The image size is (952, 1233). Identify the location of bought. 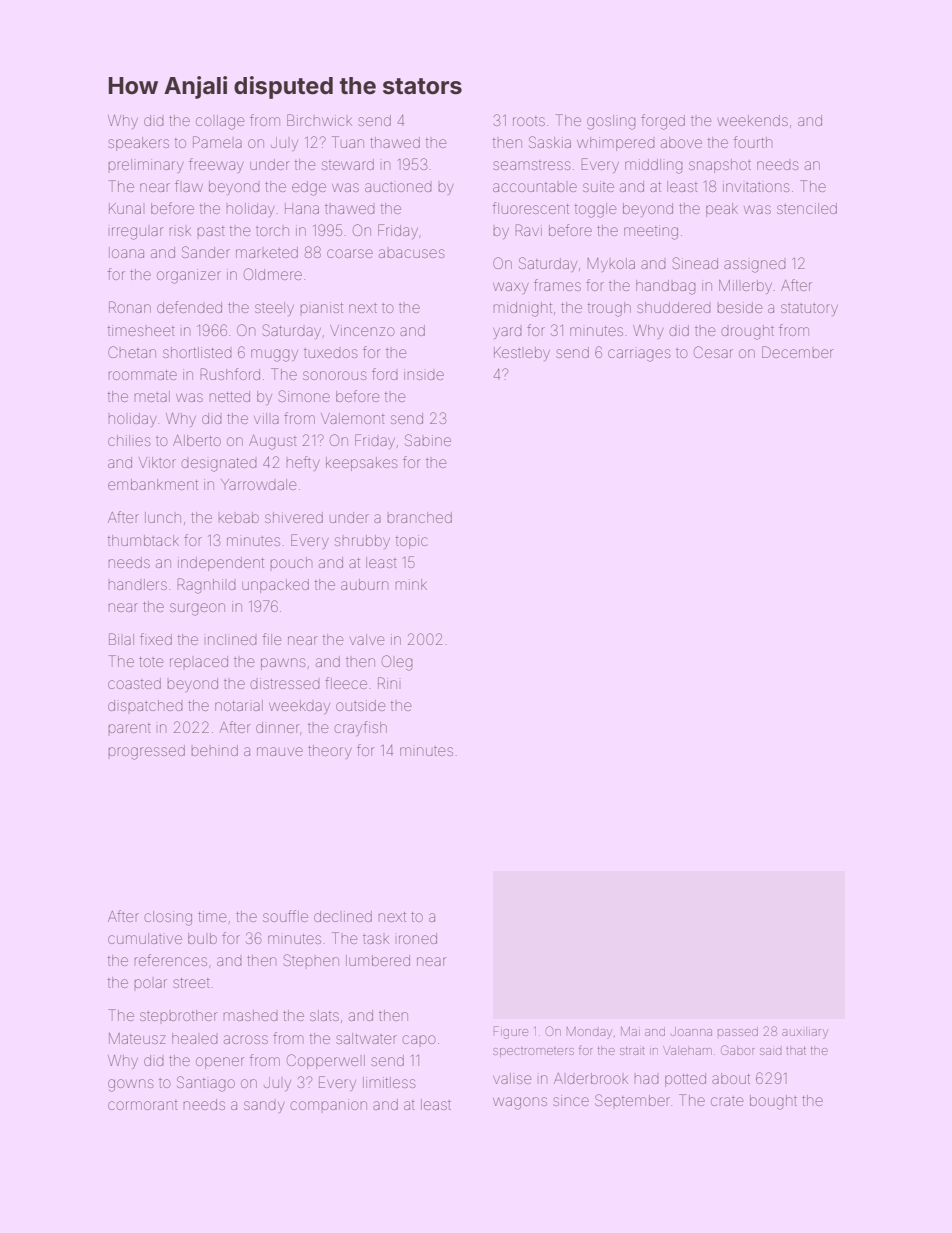
(773, 1102).
